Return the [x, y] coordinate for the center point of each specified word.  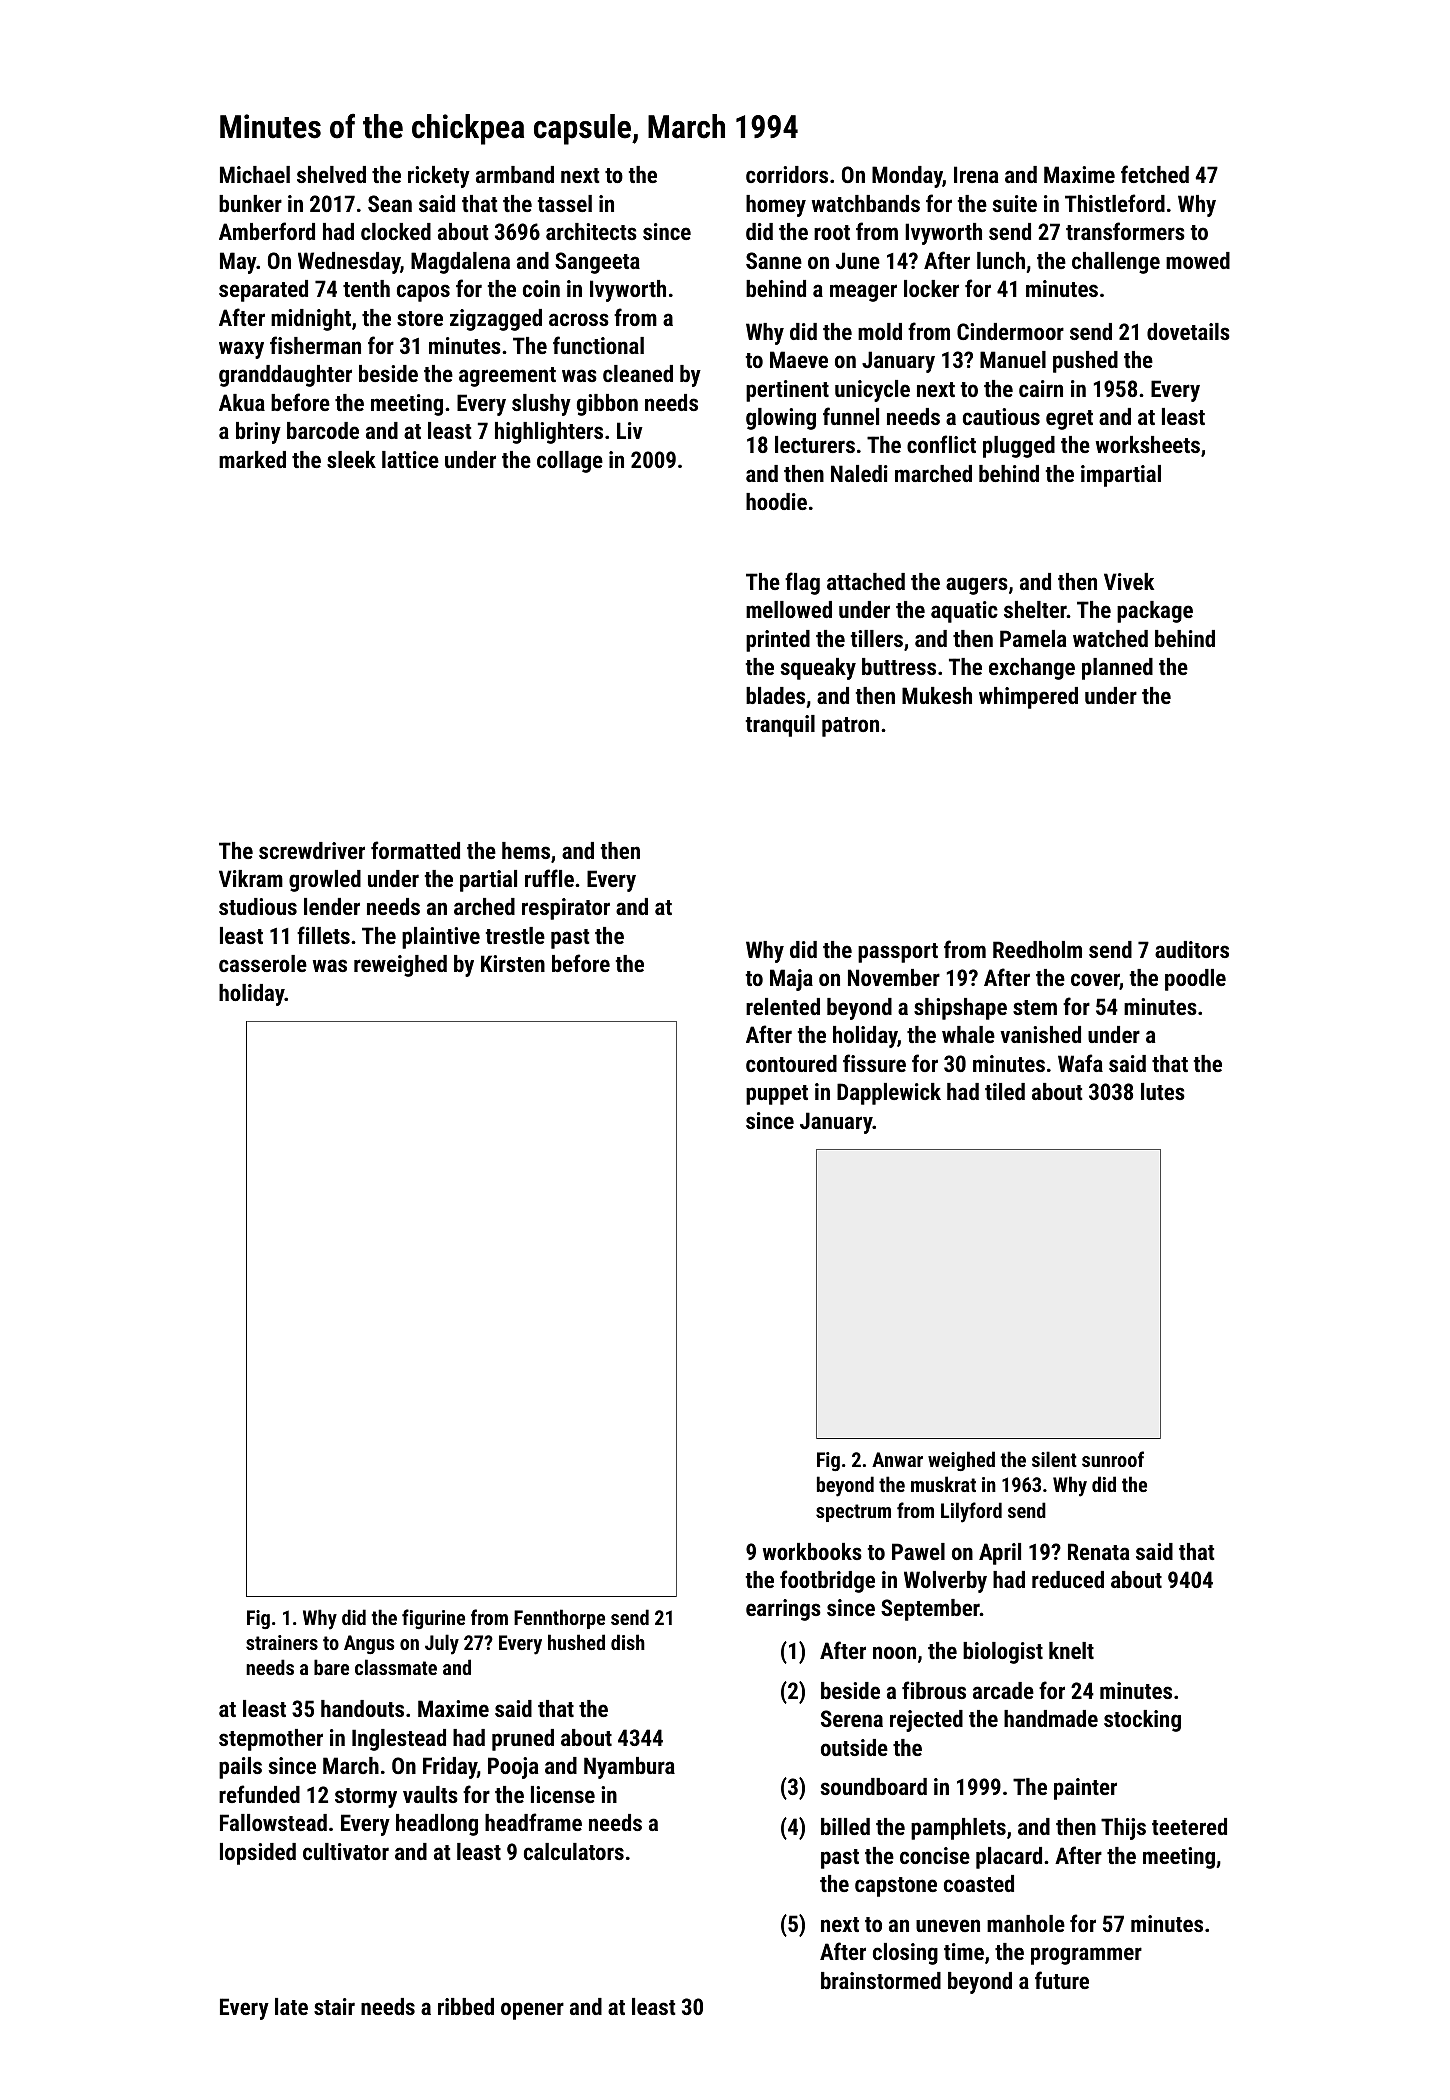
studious [258, 906]
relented [783, 1006]
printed [778, 641]
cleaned [638, 373]
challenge [1116, 263]
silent [1054, 1459]
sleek [351, 459]
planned [1117, 669]
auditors [1192, 949]
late [291, 2006]
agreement [507, 377]
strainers [282, 1642]
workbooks [812, 1551]
